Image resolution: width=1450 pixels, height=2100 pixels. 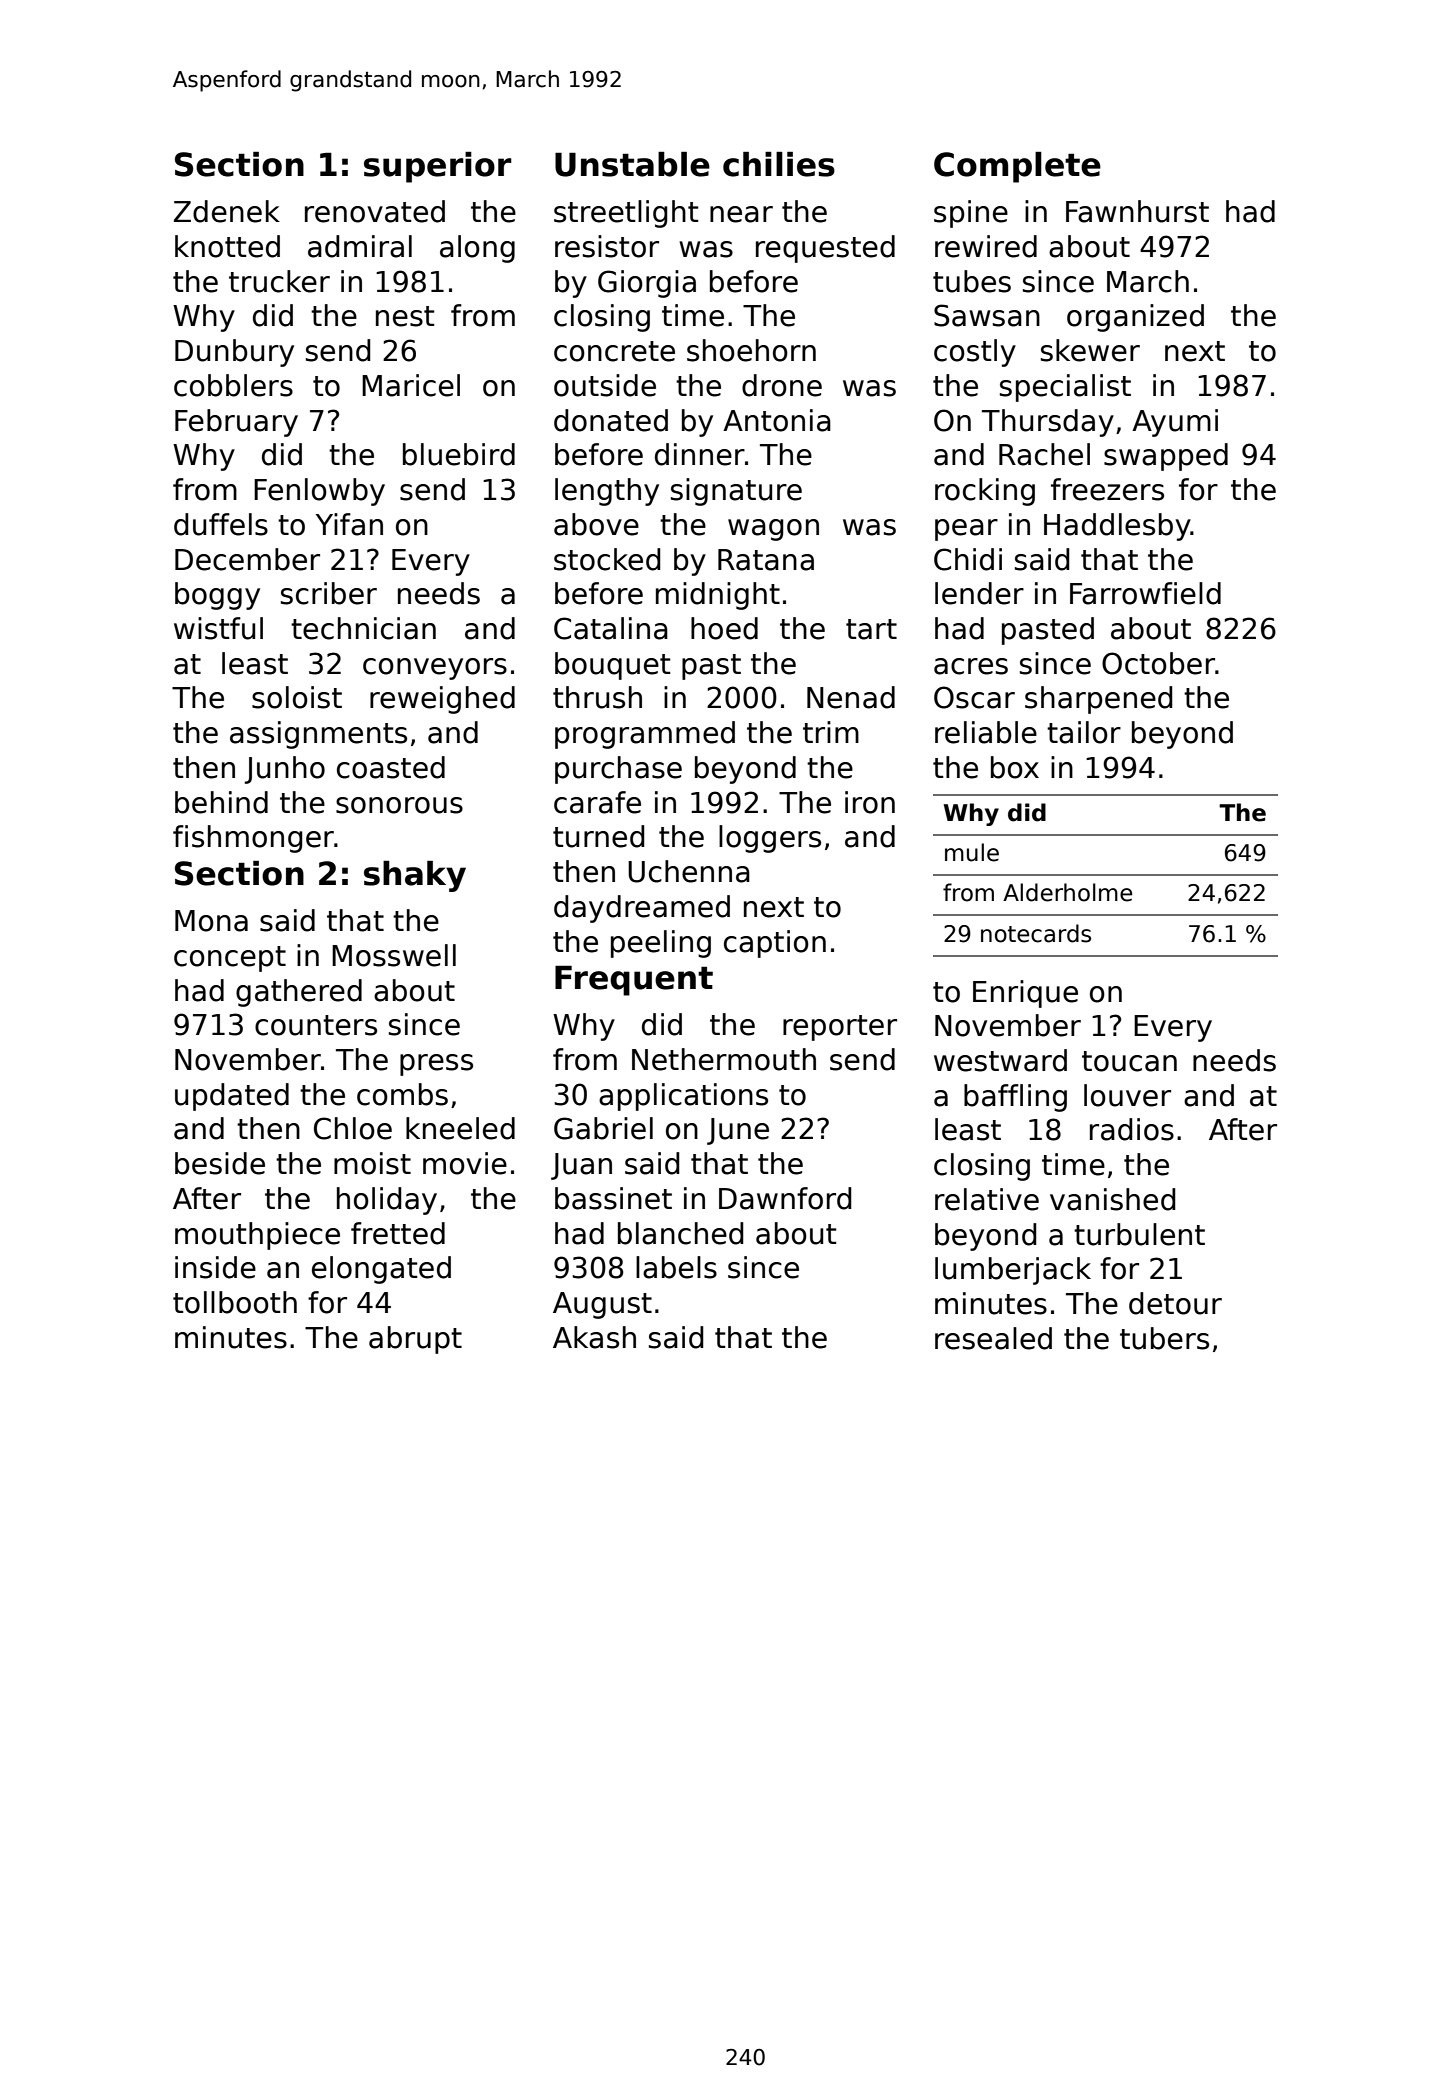 What do you see at coordinates (360, 246) in the image?
I see `admiral` at bounding box center [360, 246].
